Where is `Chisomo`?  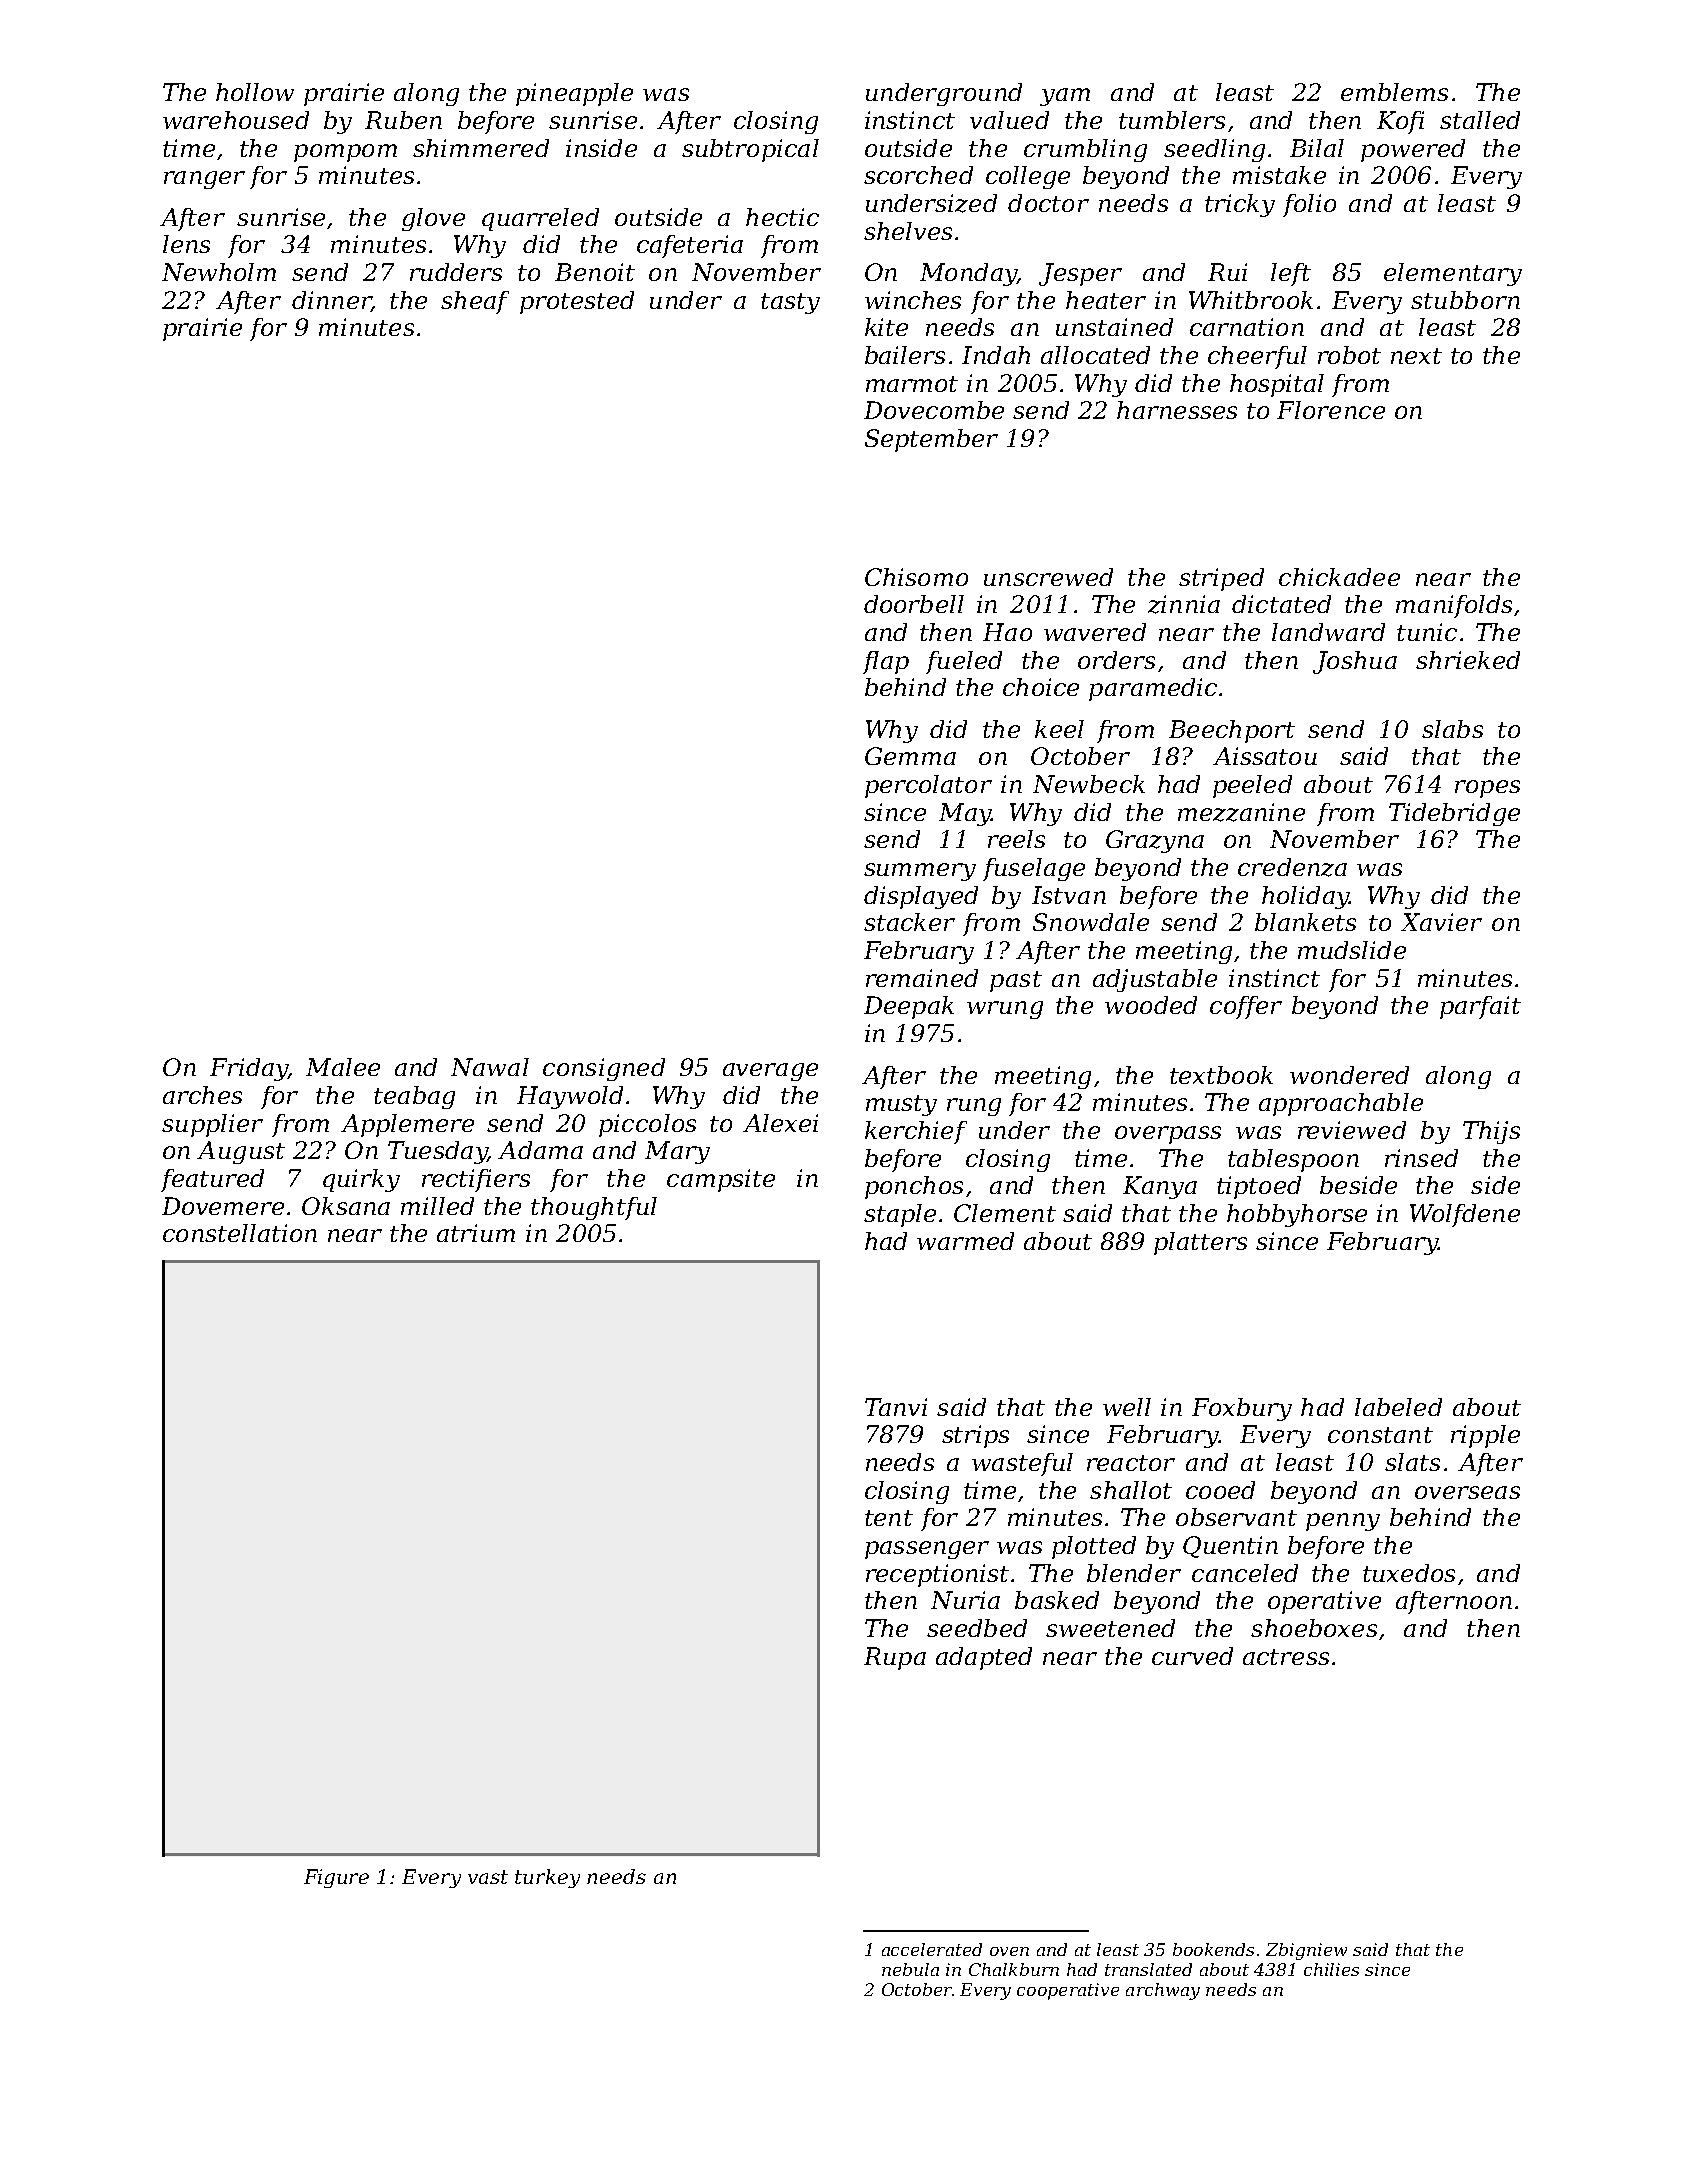 Chisomo is located at coordinates (916, 577).
